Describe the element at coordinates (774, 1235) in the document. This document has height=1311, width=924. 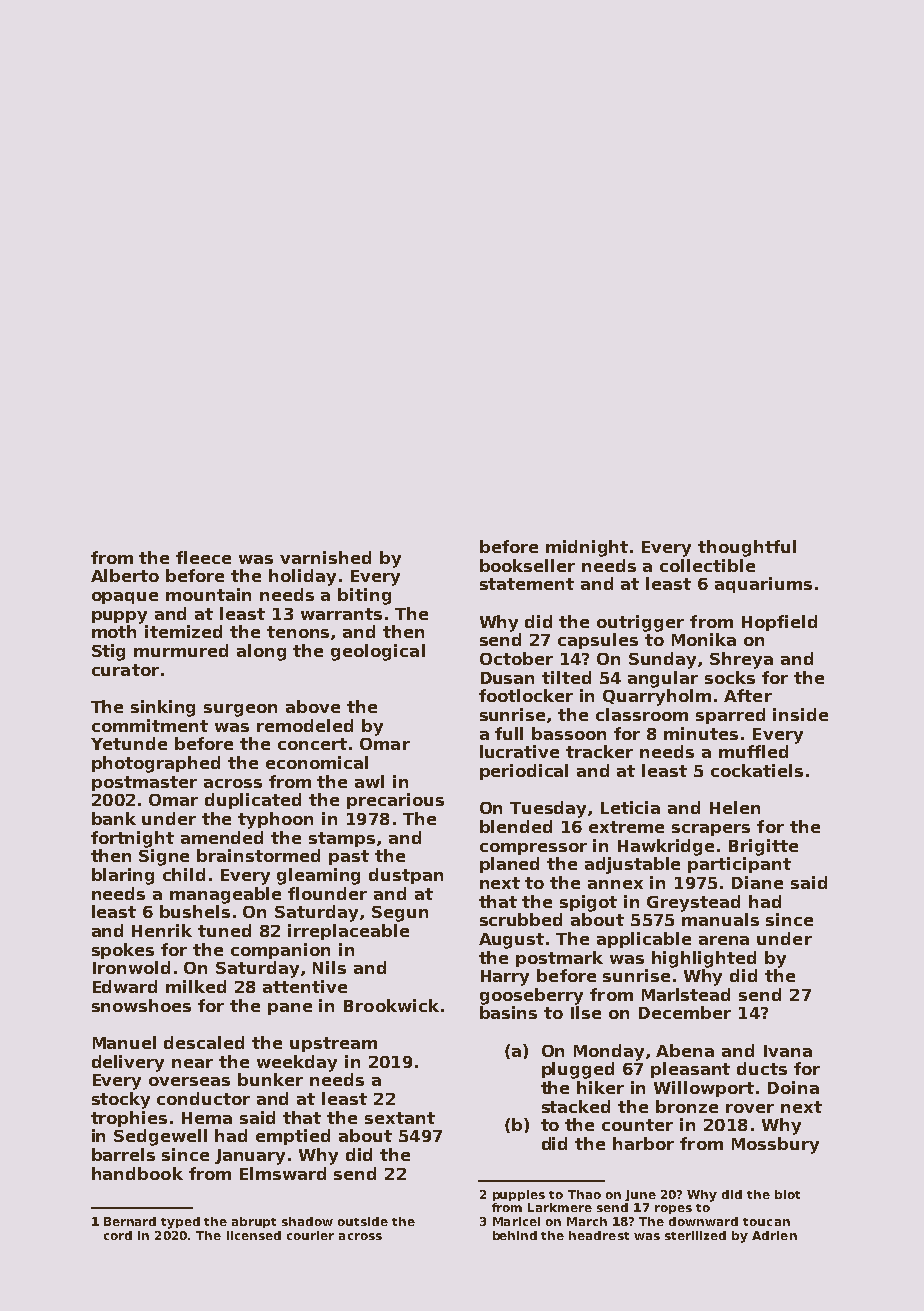
I see `Adrien` at that location.
